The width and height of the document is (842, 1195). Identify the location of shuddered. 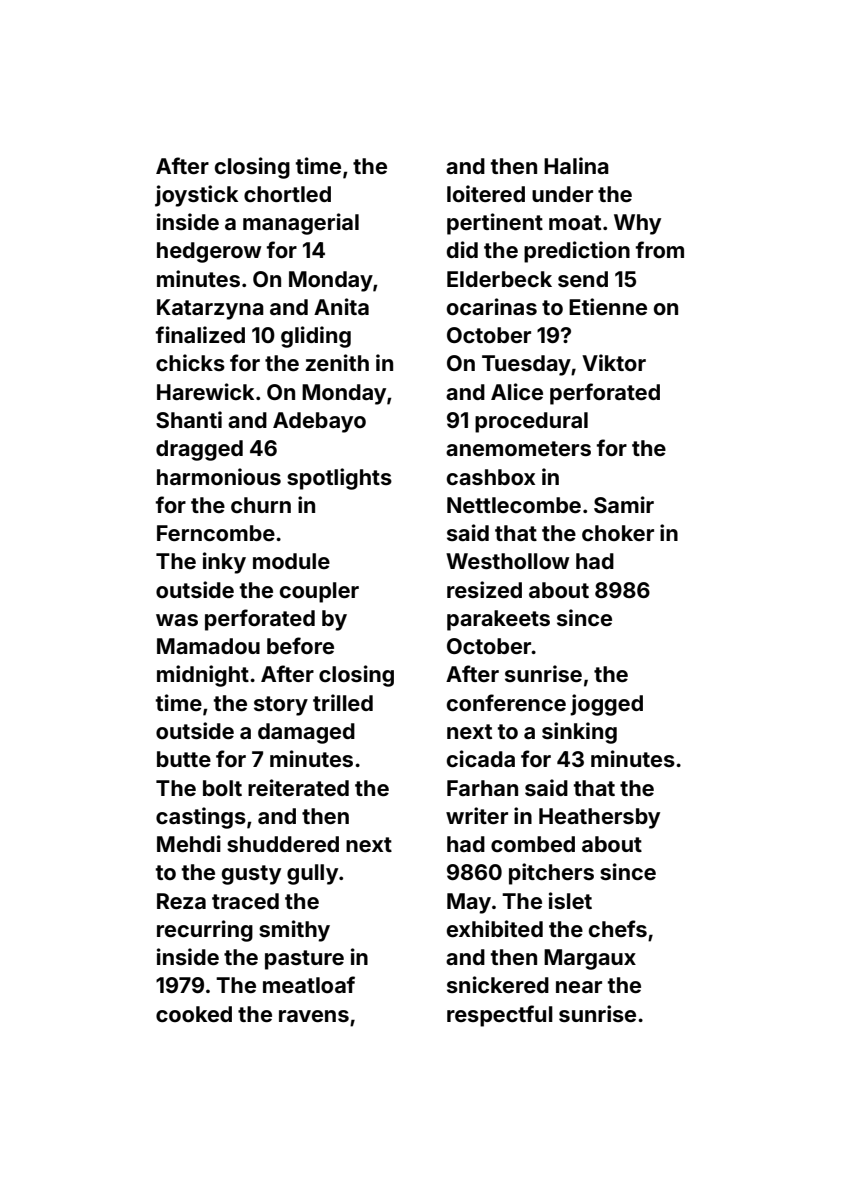
(283, 844).
